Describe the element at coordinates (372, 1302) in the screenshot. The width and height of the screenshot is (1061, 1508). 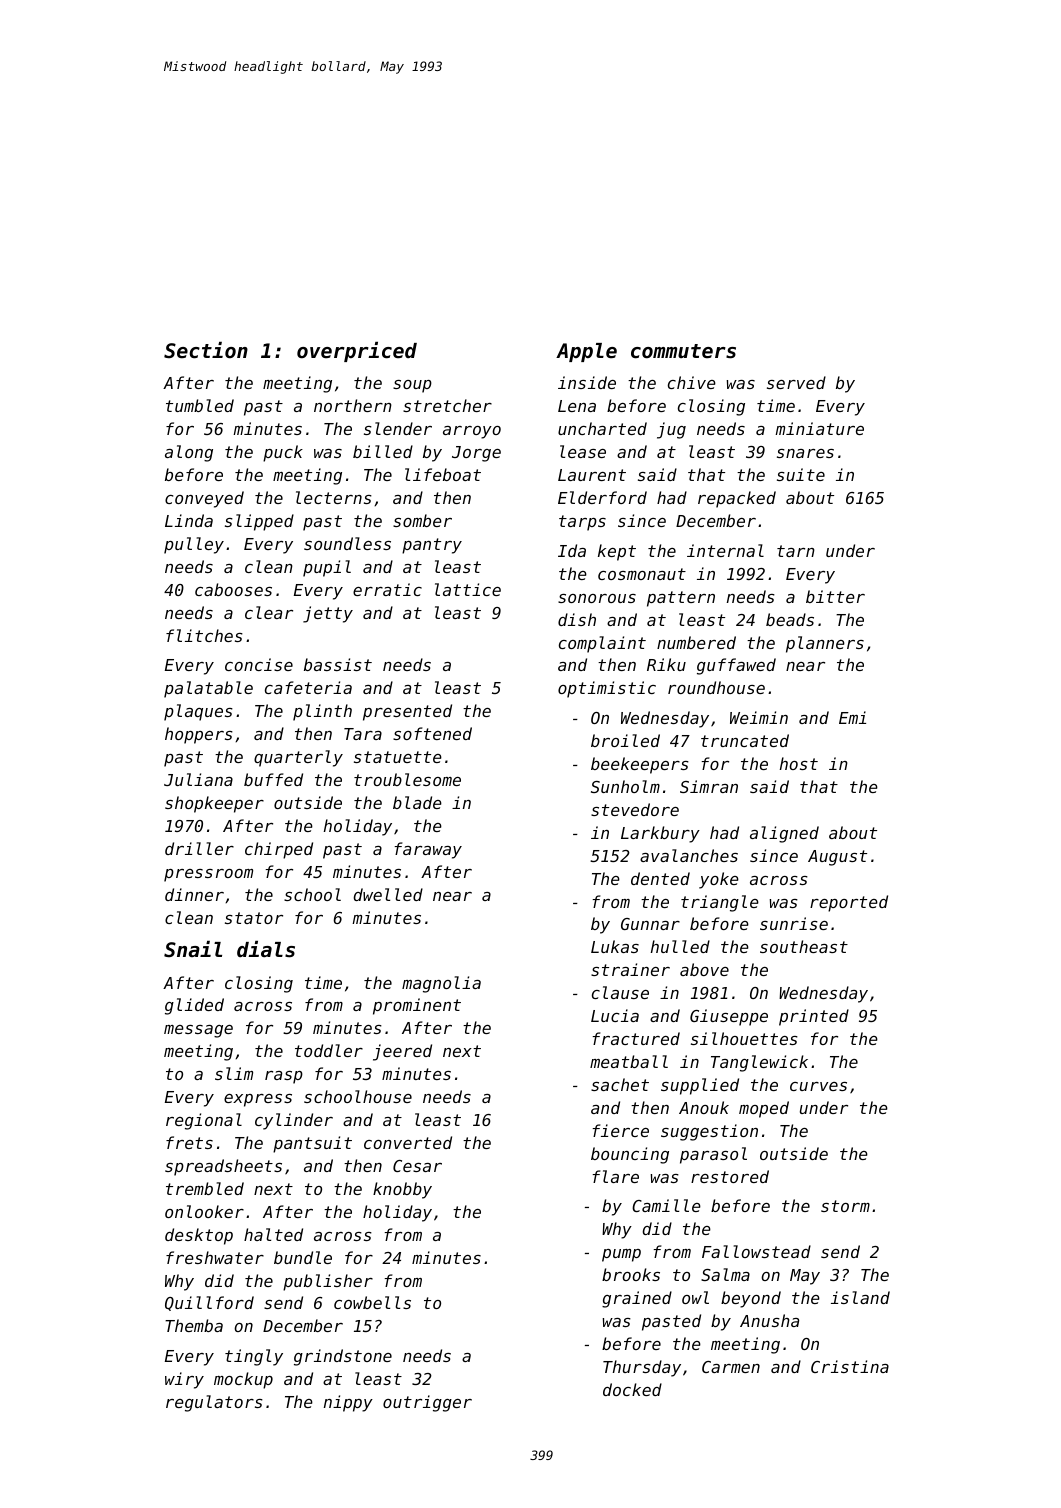
I see `cowbells` at that location.
